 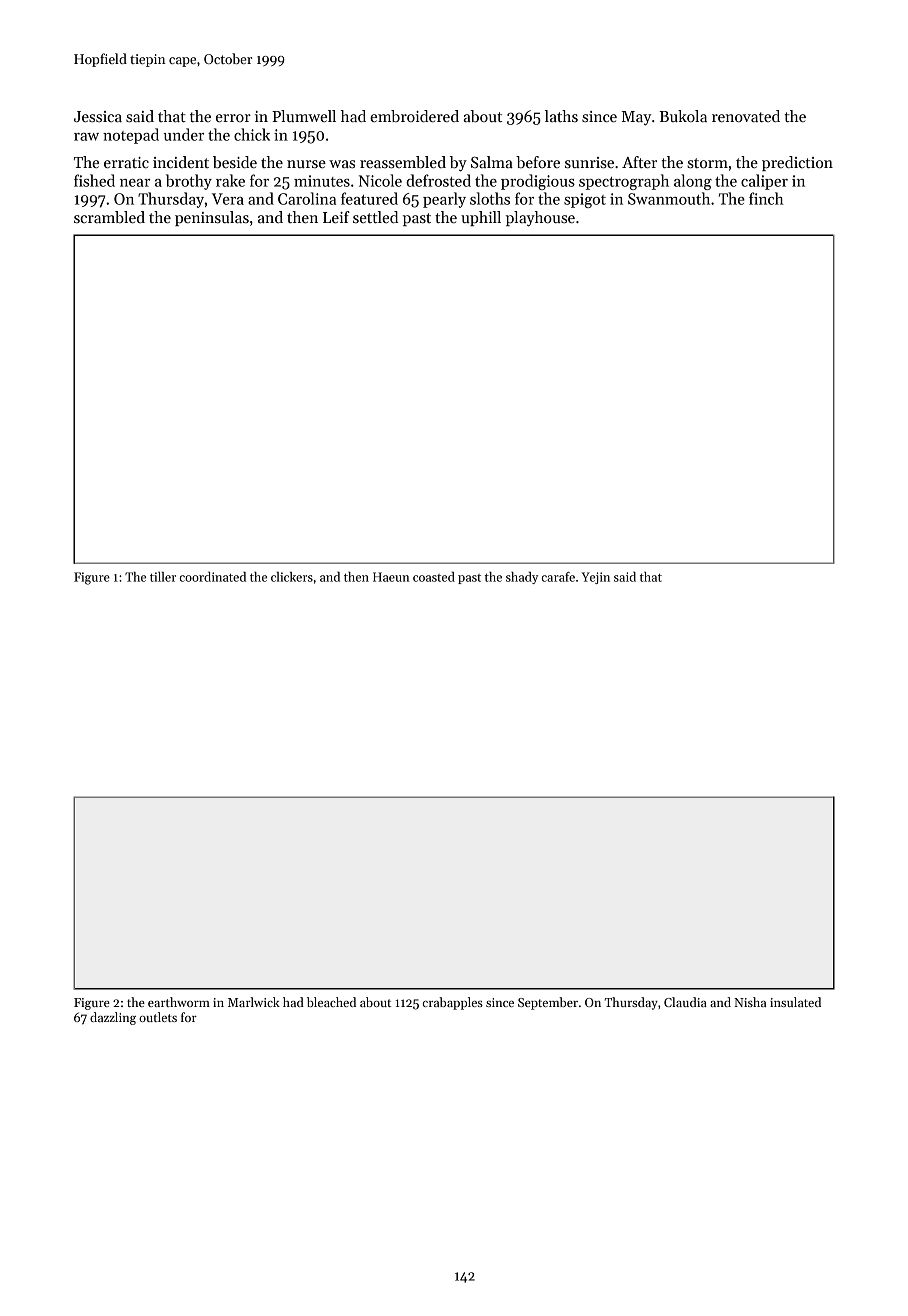 What do you see at coordinates (453, 1003) in the image?
I see `crabapples` at bounding box center [453, 1003].
